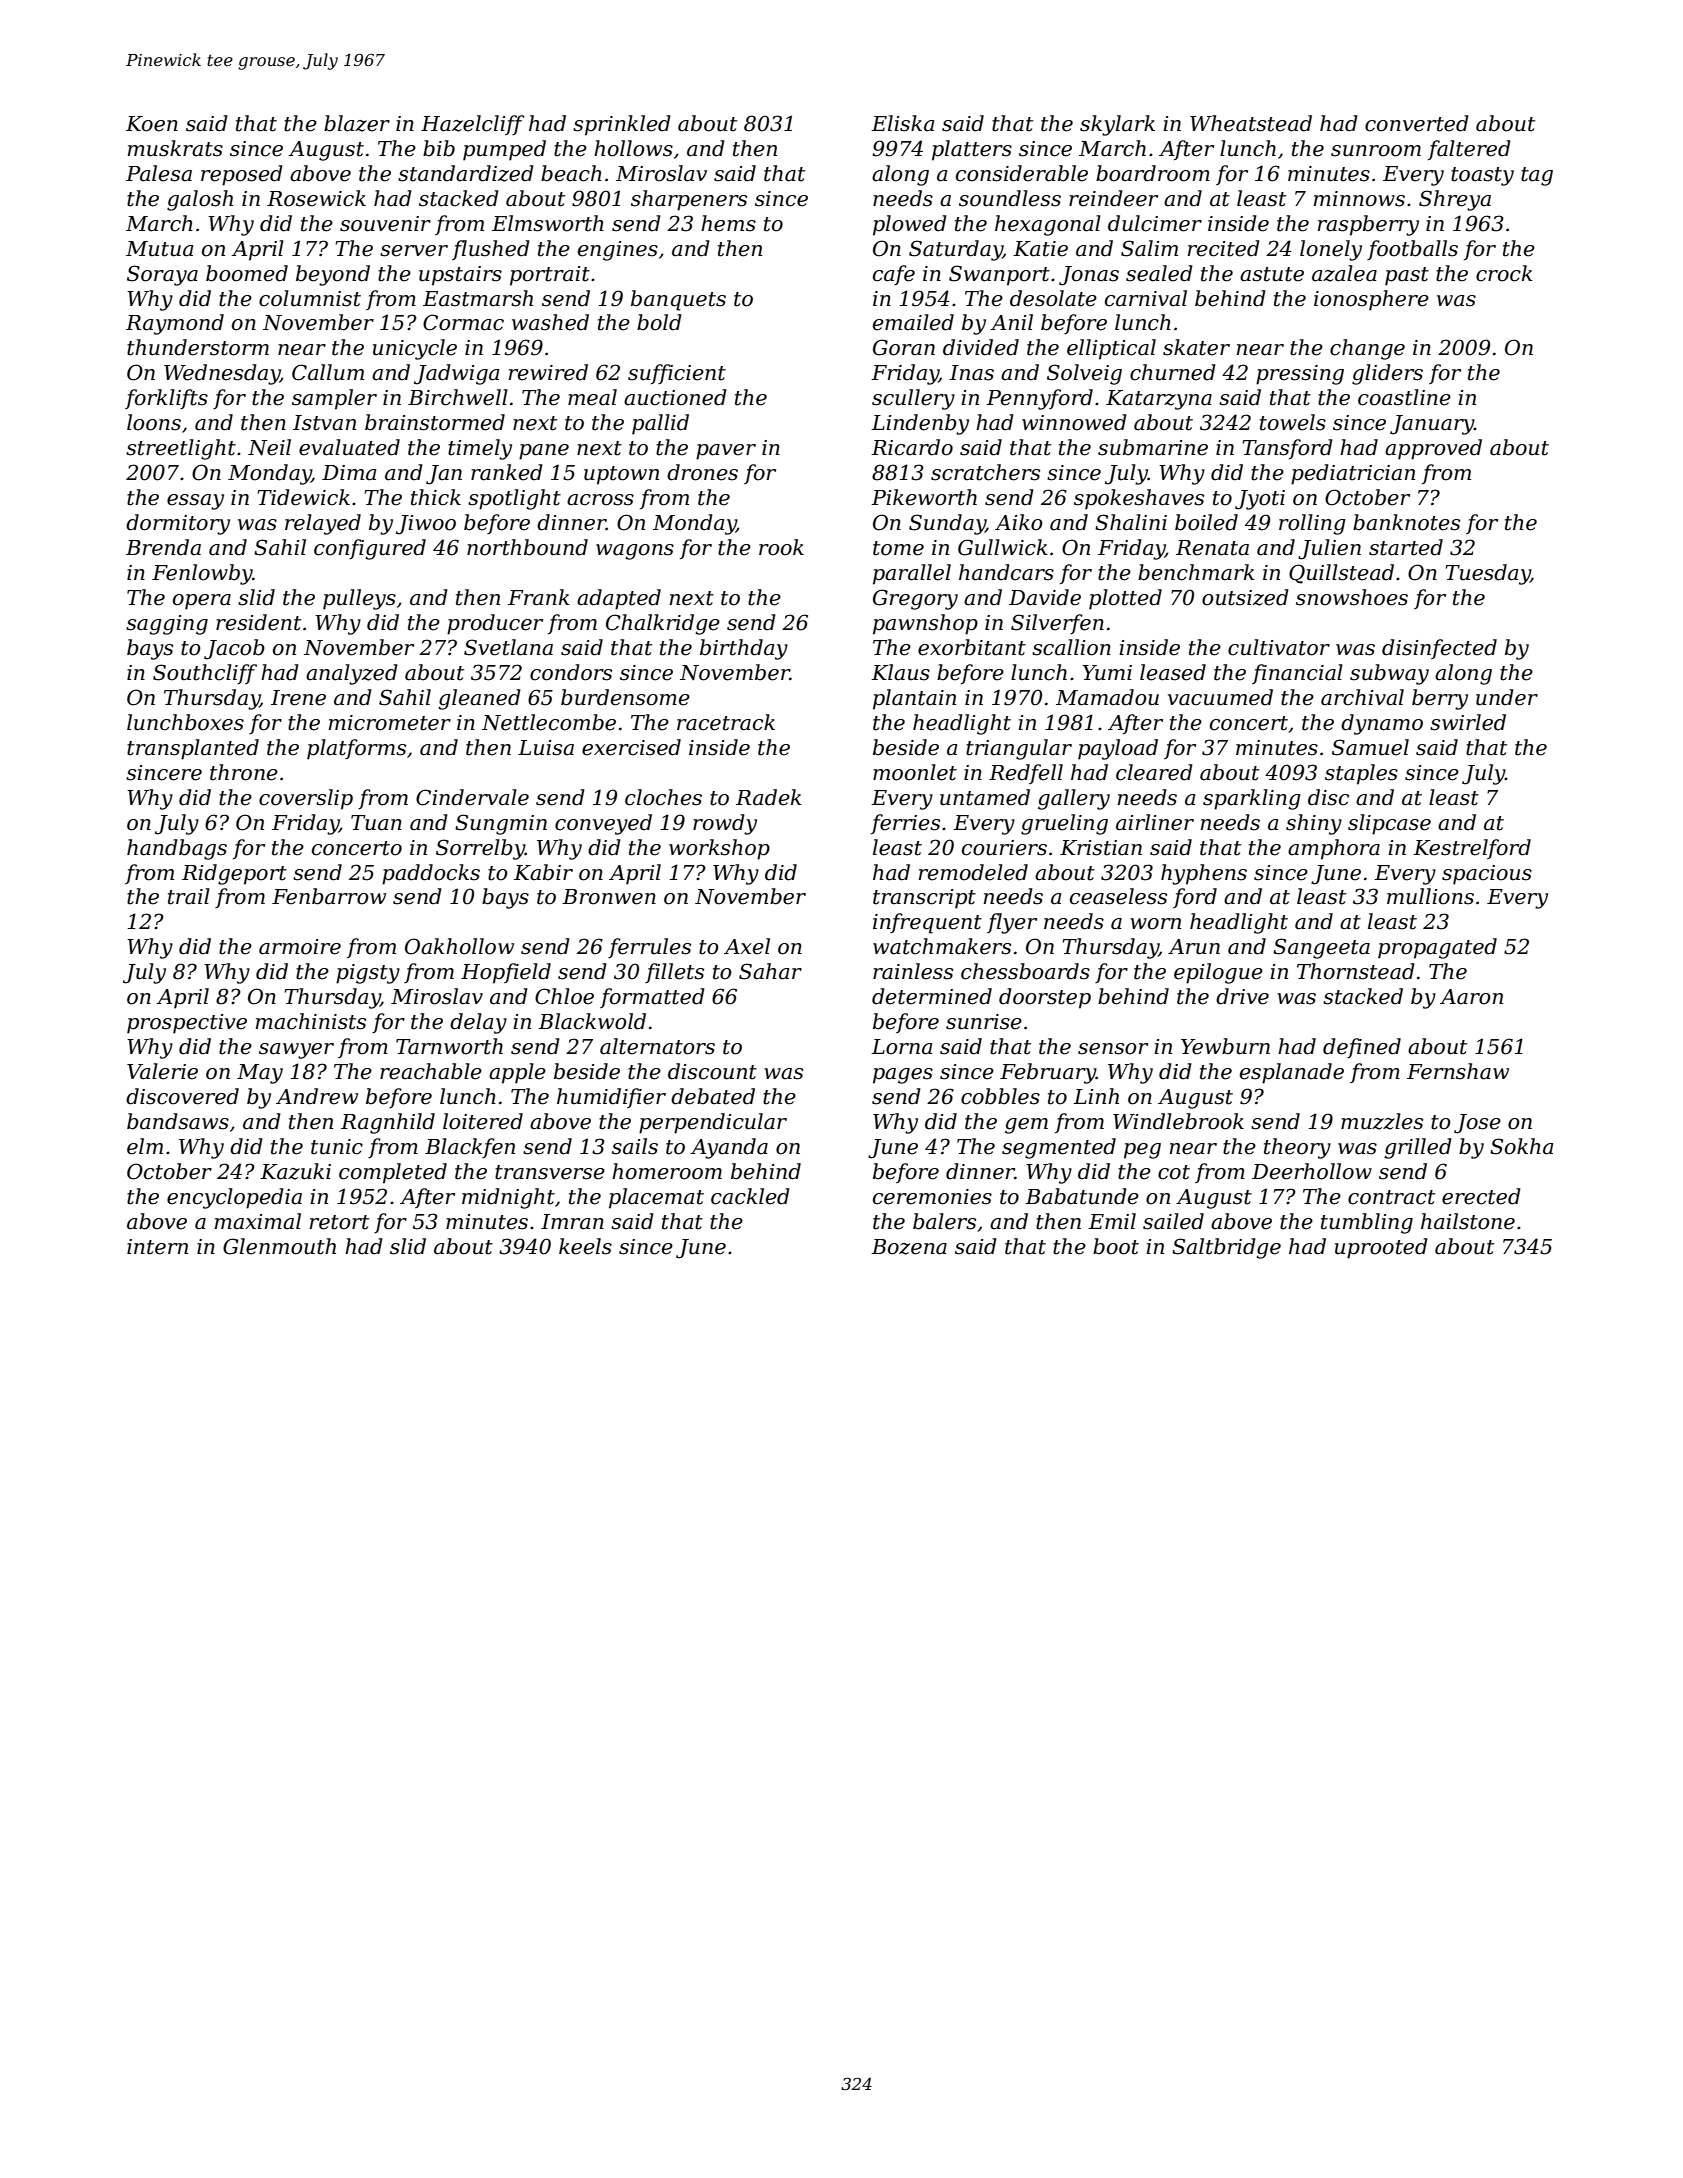 Image resolution: width=1683 pixels, height=2178 pixels. I want to click on pumped, so click(504, 150).
